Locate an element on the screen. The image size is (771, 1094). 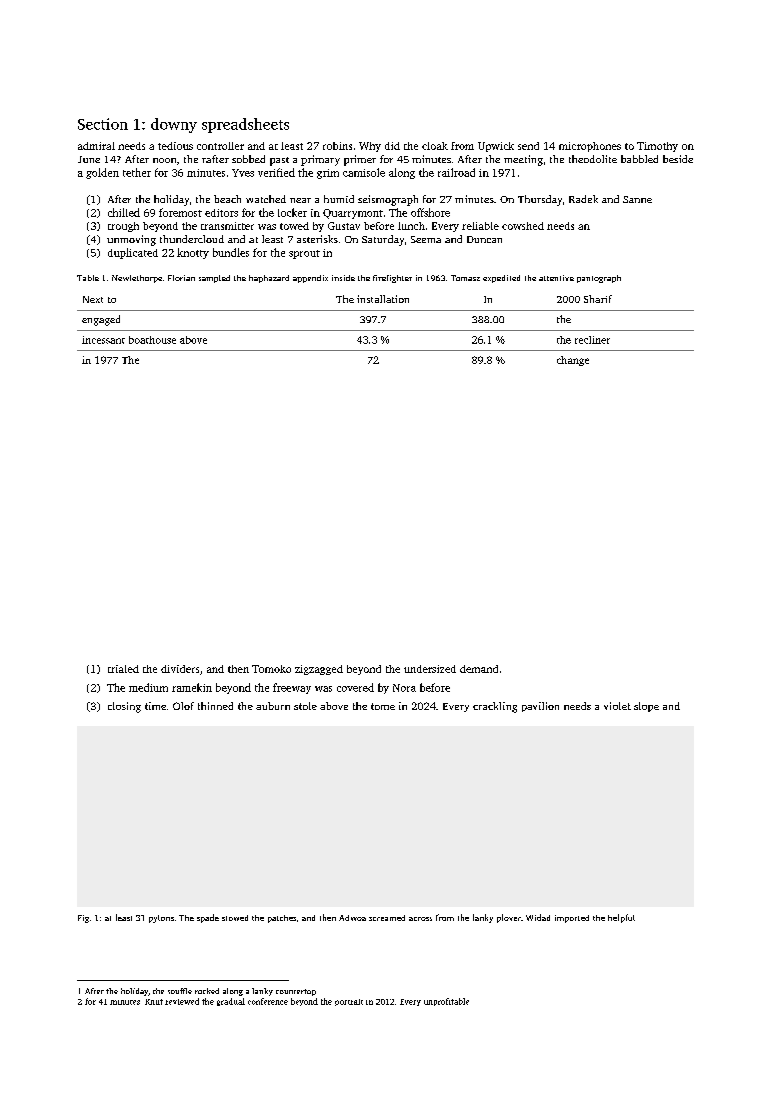
undersized is located at coordinates (430, 669).
